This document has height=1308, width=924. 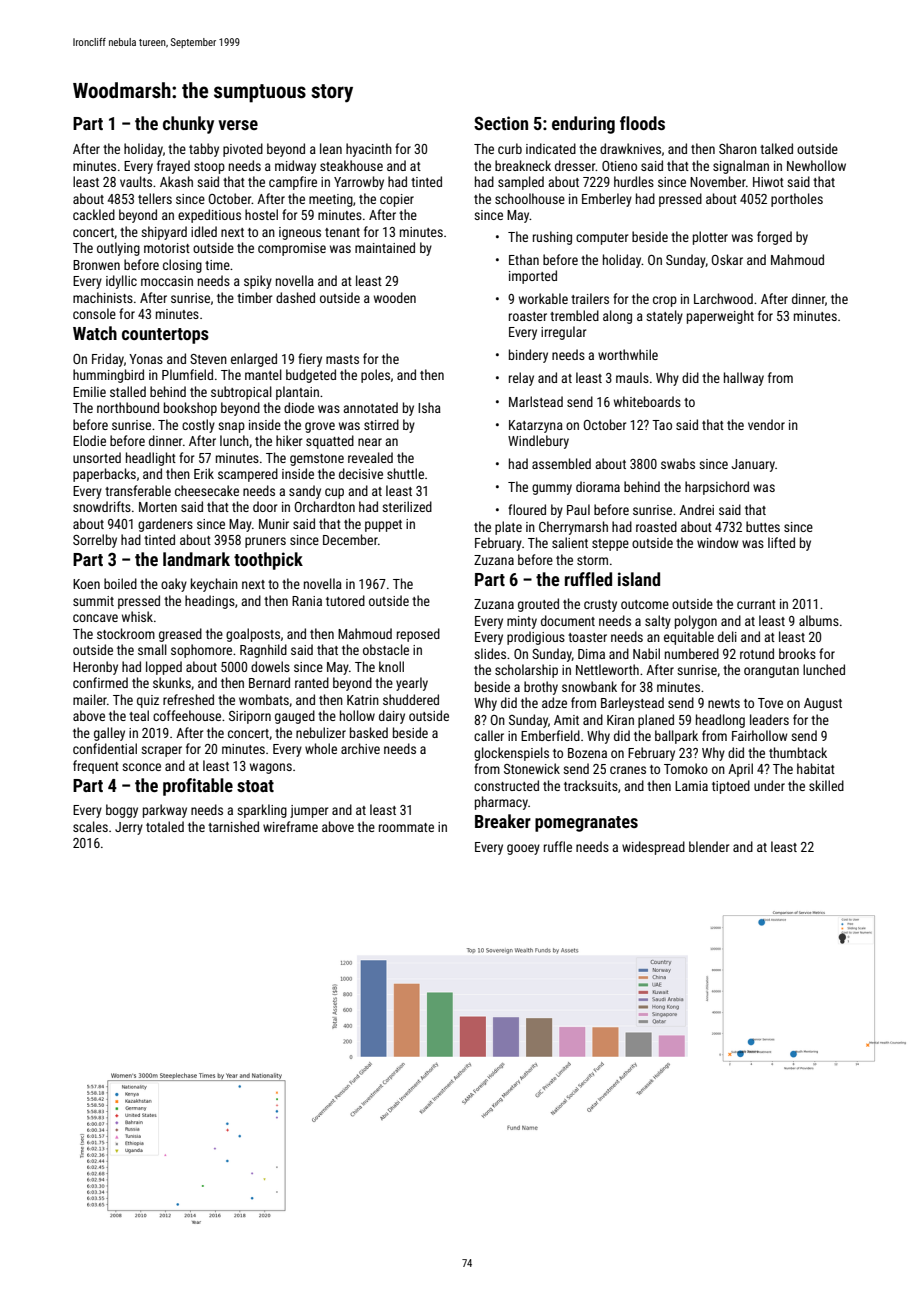 What do you see at coordinates (173, 167) in the document?
I see `frayed` at bounding box center [173, 167].
